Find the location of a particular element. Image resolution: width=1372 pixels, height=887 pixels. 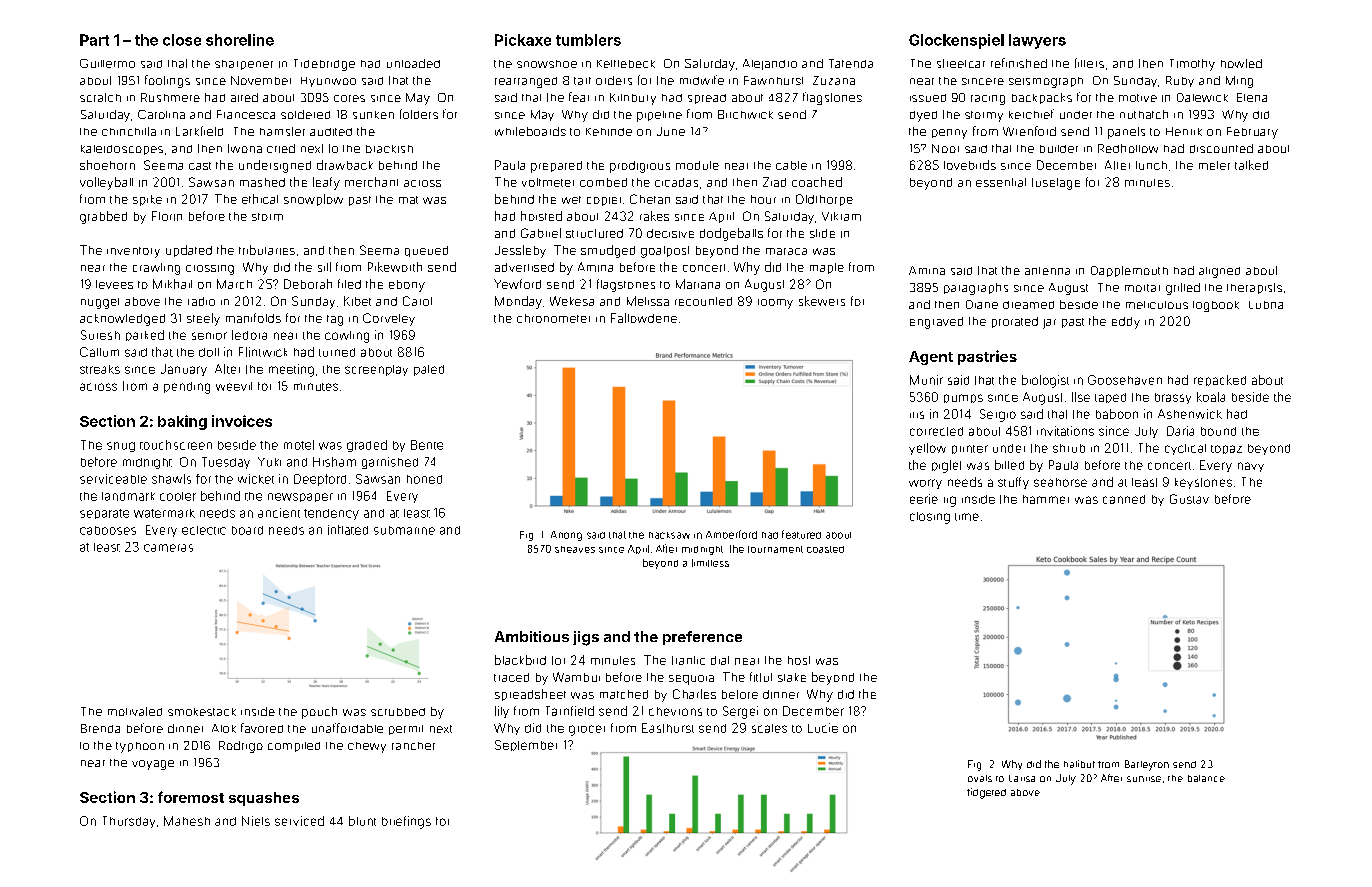

chinchilla is located at coordinates (129, 131).
